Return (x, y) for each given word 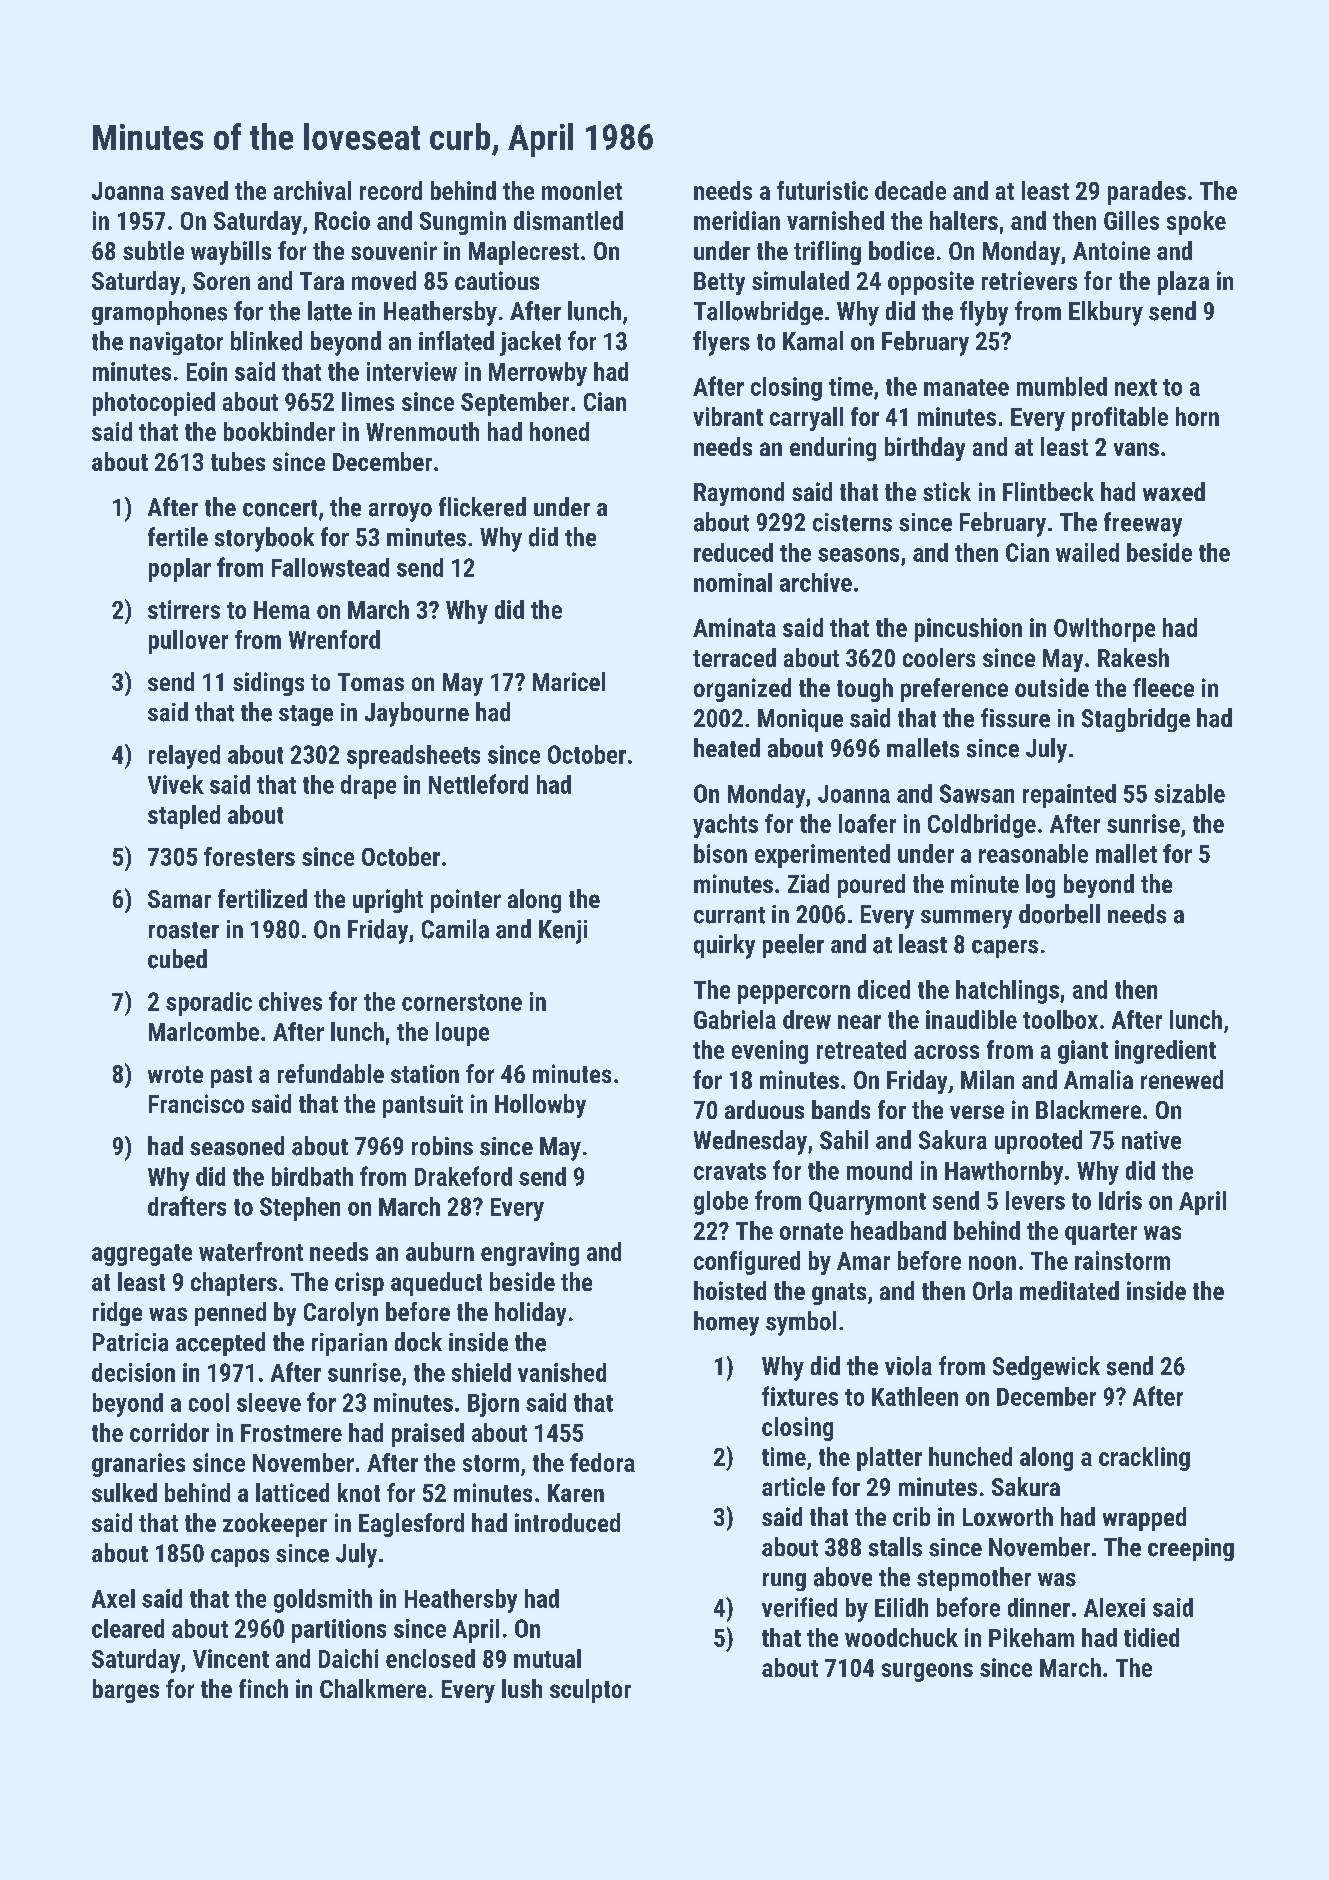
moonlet (582, 190)
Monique (800, 720)
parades (1147, 193)
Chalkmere (373, 1688)
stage (306, 715)
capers (1005, 949)
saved (199, 190)
